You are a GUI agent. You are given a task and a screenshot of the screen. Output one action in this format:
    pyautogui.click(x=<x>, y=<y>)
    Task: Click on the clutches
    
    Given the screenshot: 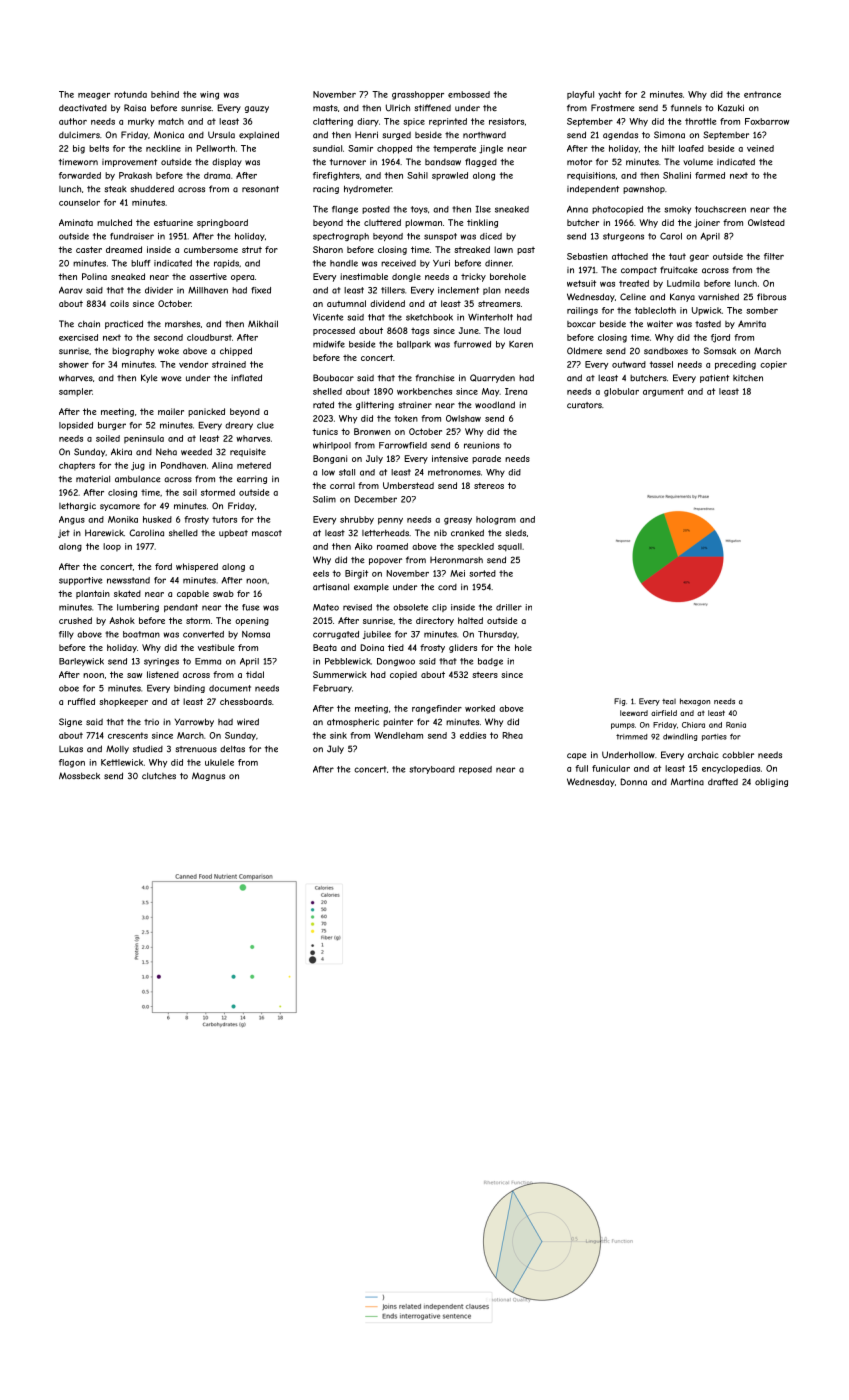 What is the action you would take?
    pyautogui.click(x=159, y=776)
